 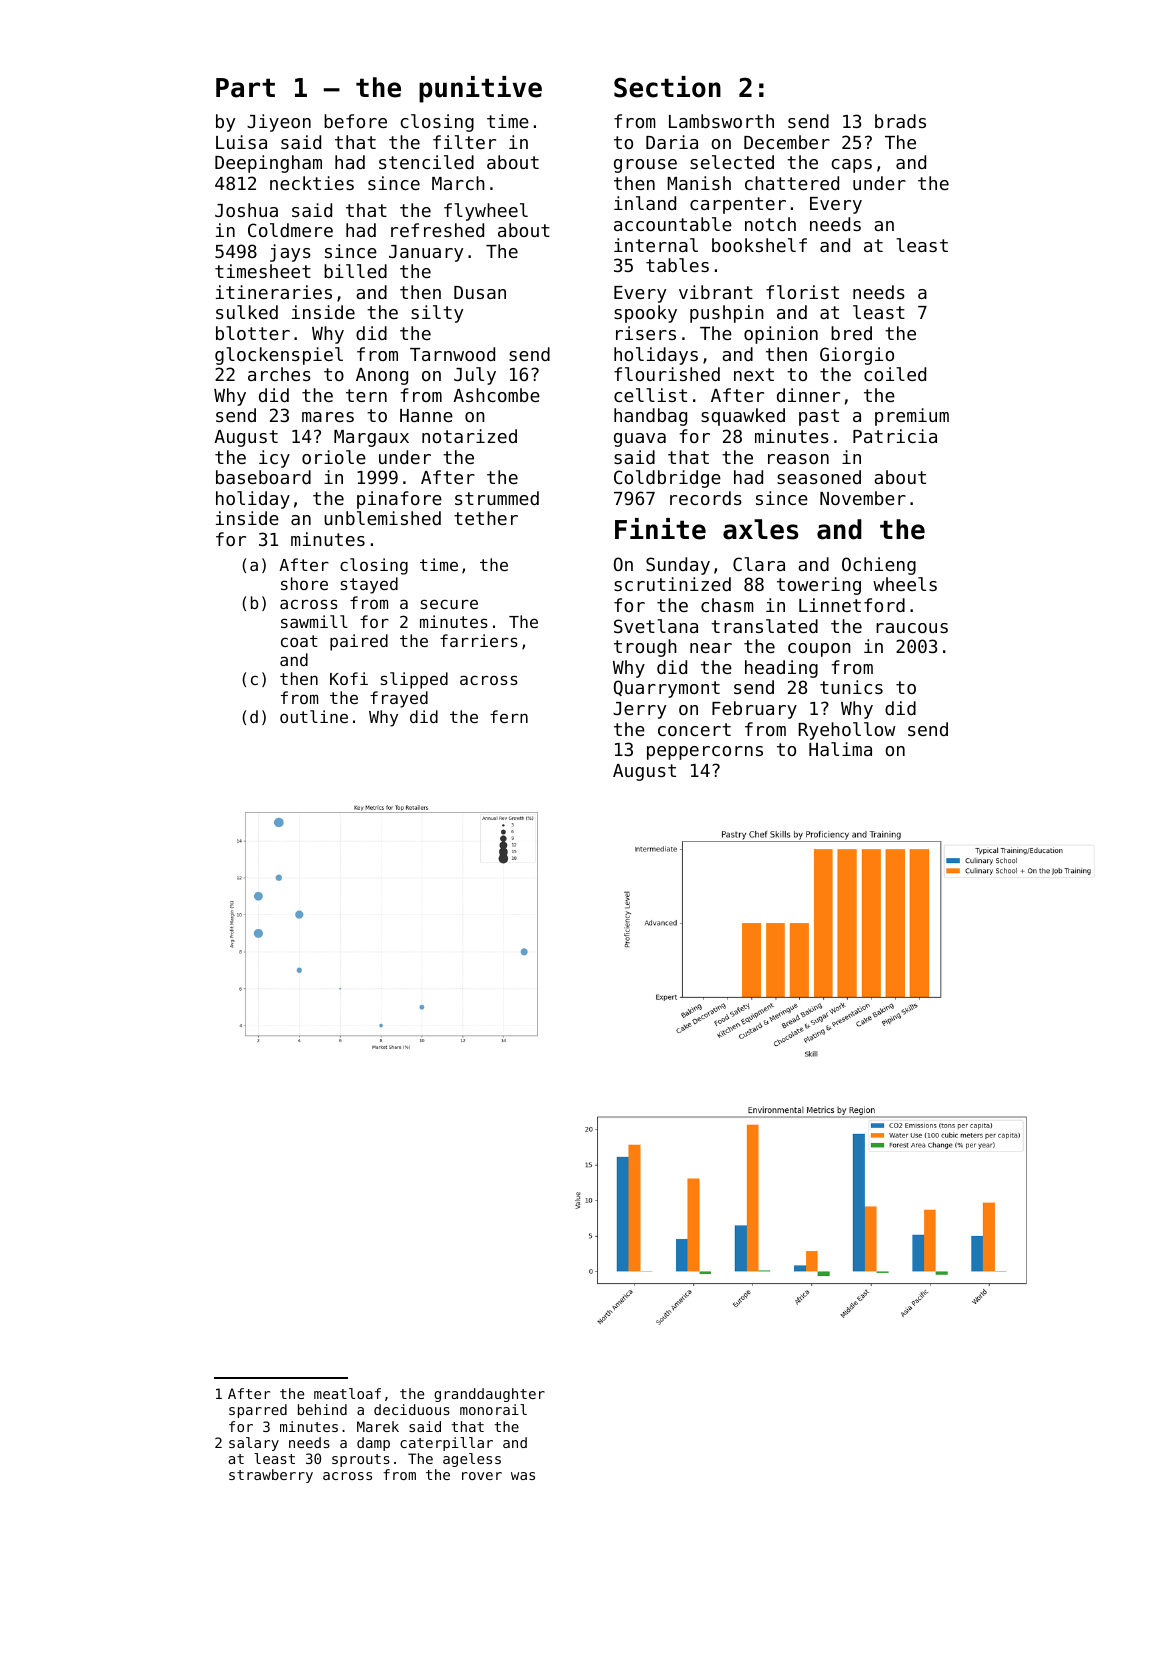 What do you see at coordinates (314, 716) in the screenshot?
I see `outline` at bounding box center [314, 716].
